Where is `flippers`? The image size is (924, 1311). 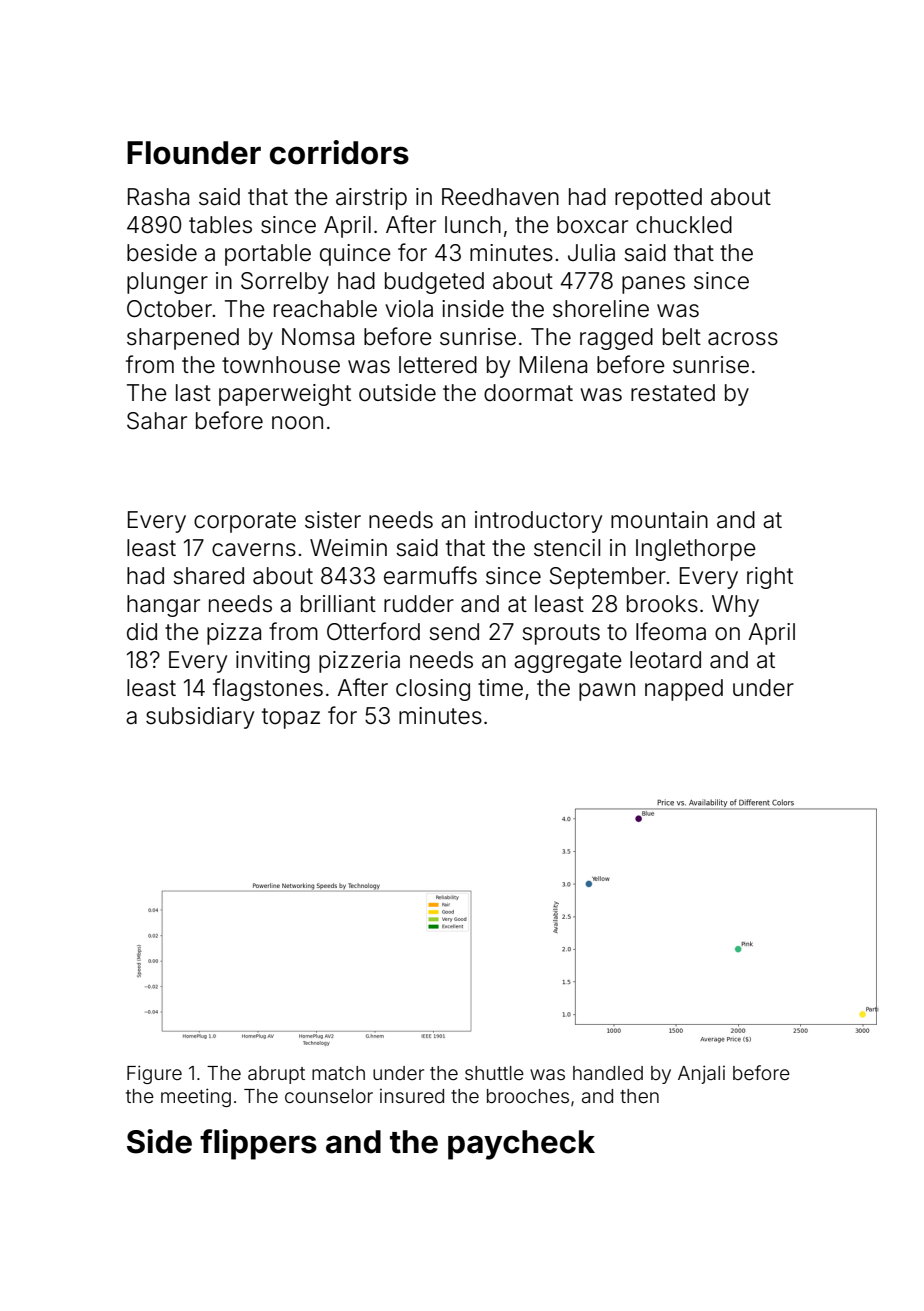
flippers is located at coordinates (258, 1144).
